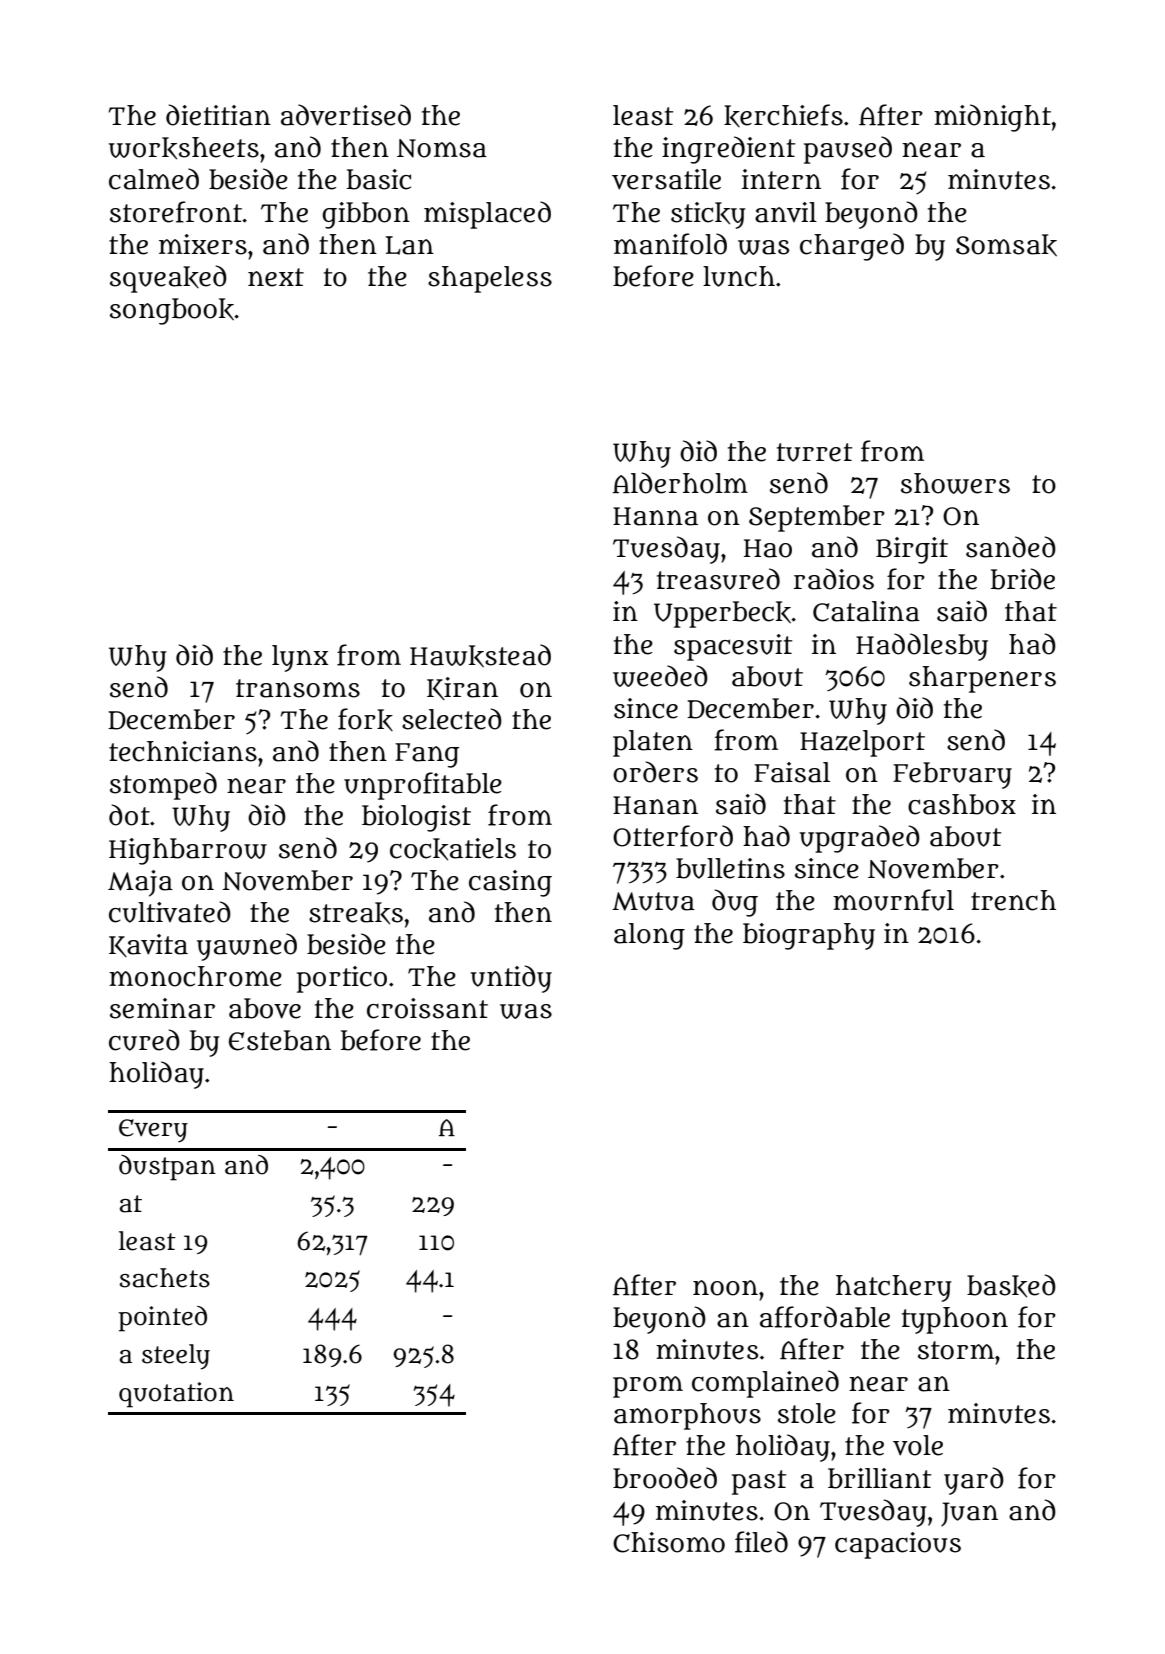 The image size is (1165, 1654). I want to click on lynx, so click(300, 658).
